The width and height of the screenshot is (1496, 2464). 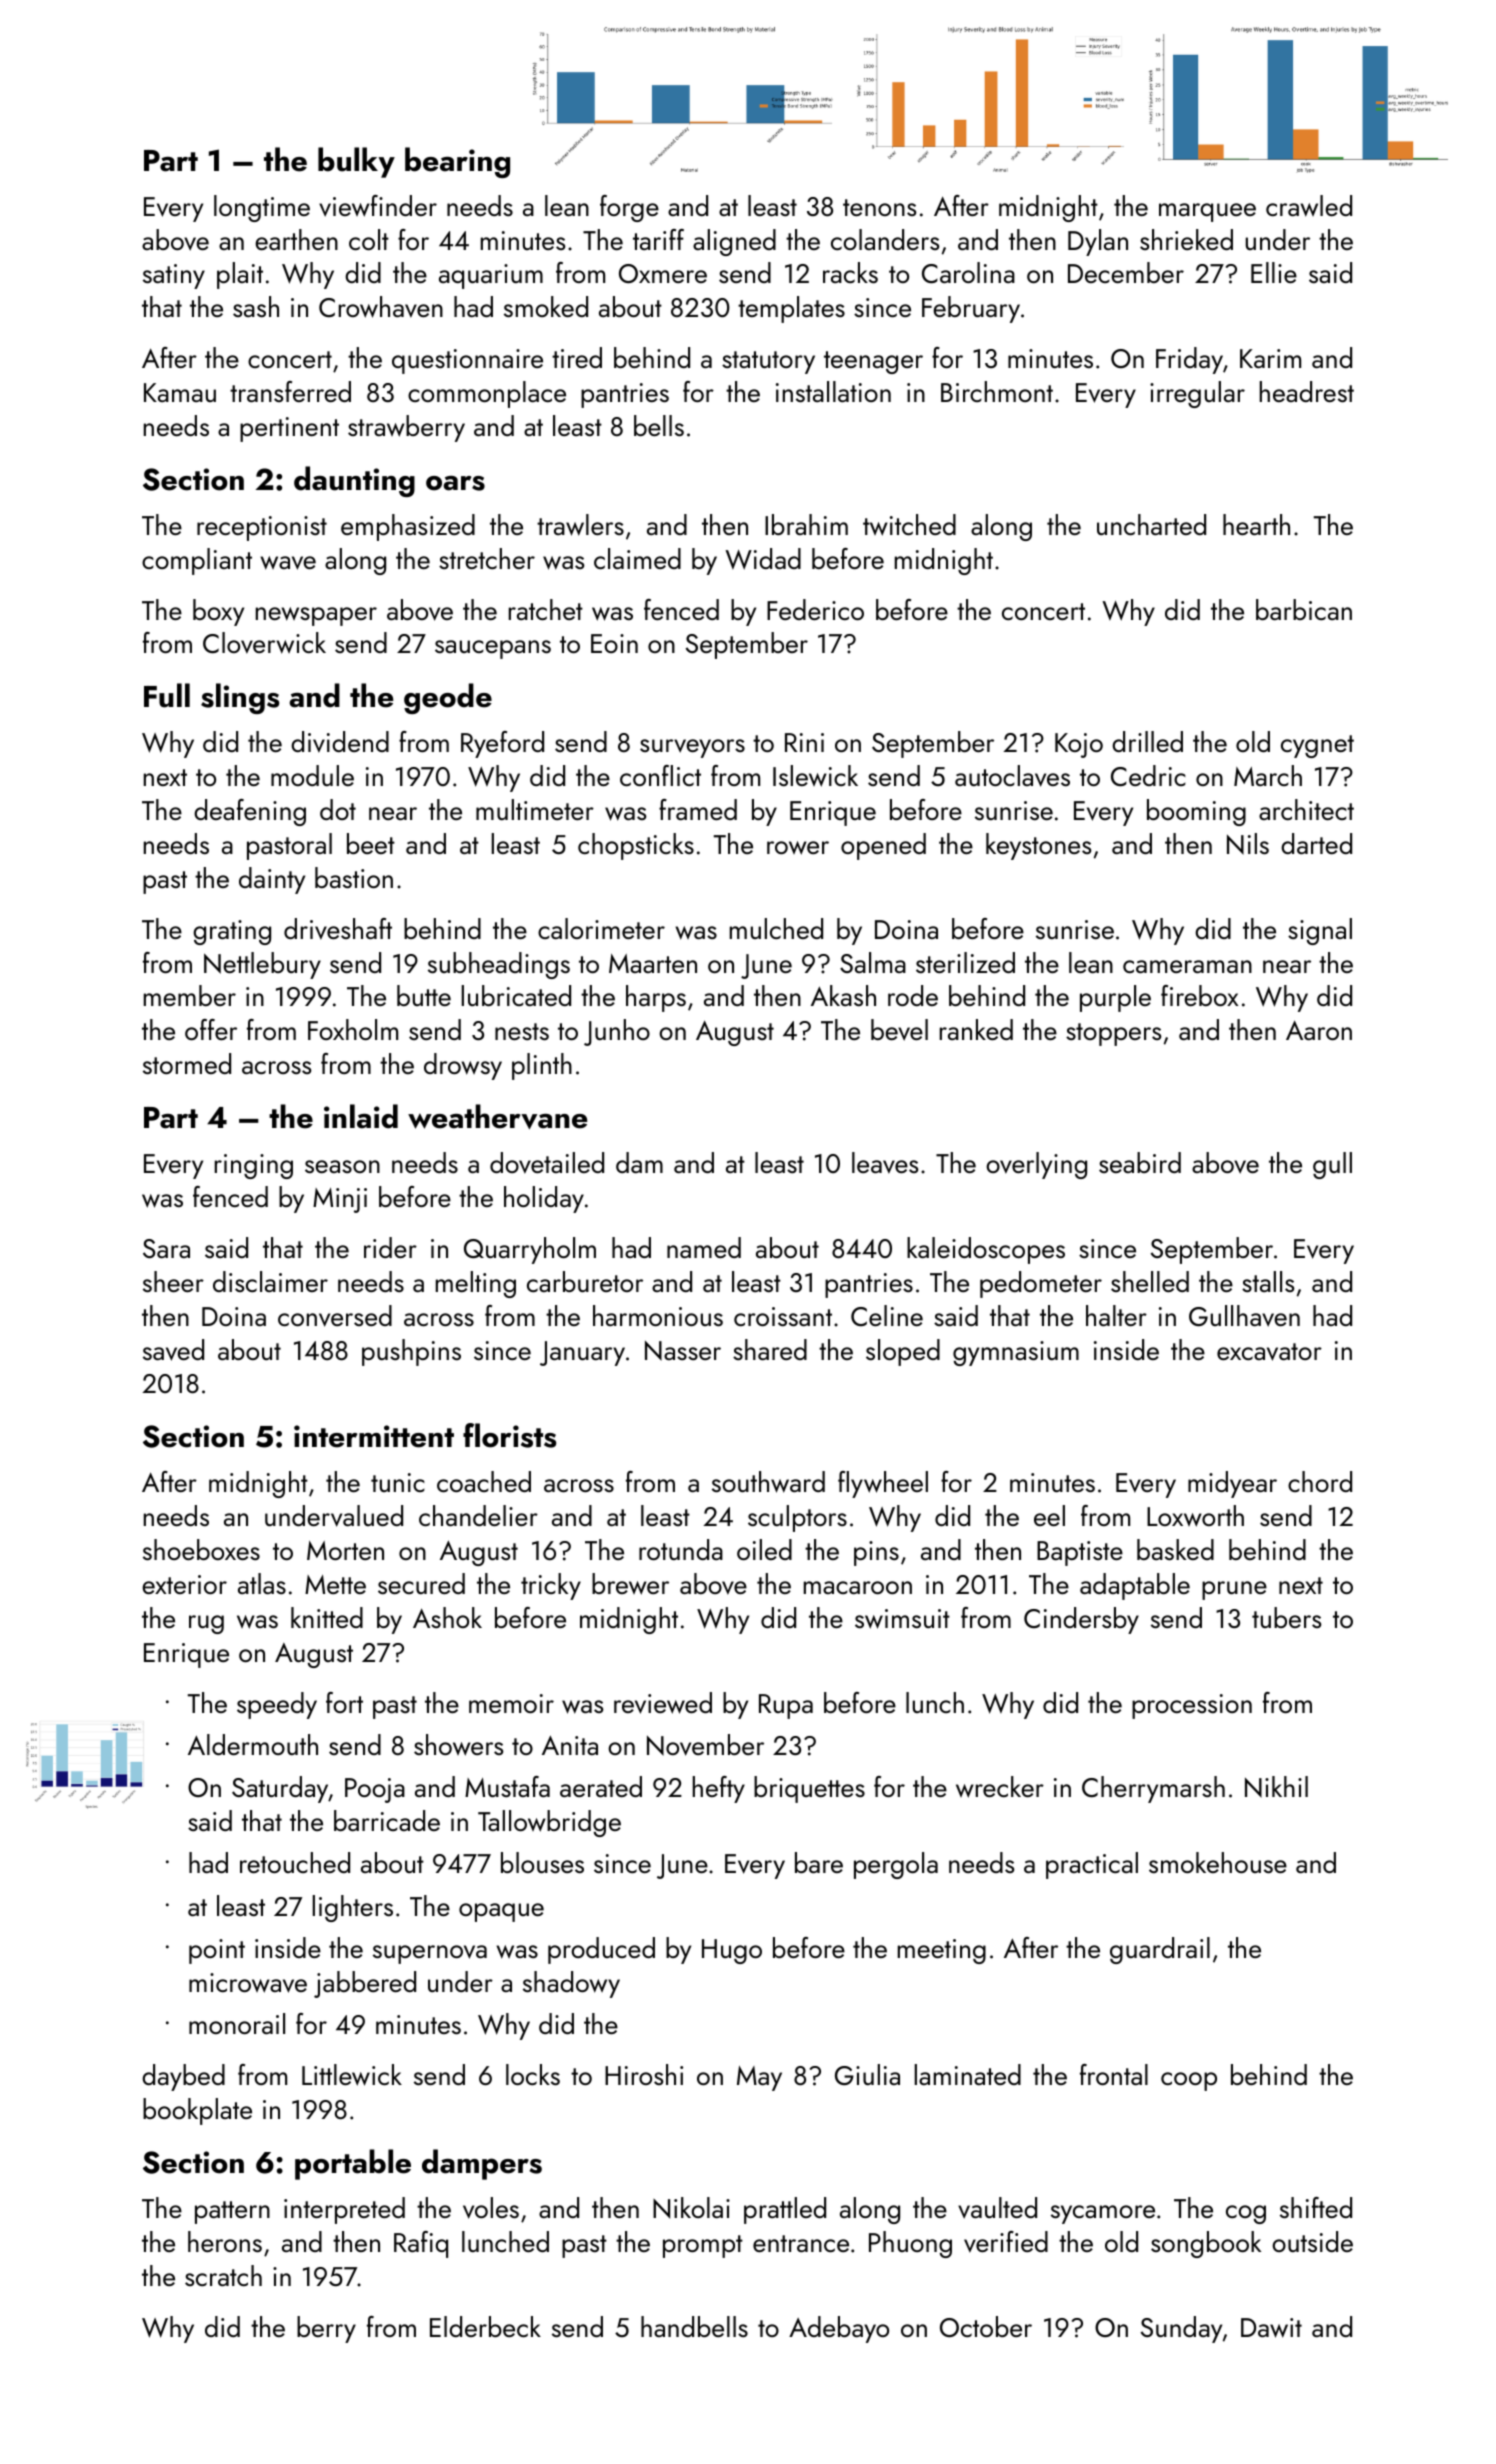 What do you see at coordinates (375, 1790) in the screenshot?
I see `Pooja` at bounding box center [375, 1790].
